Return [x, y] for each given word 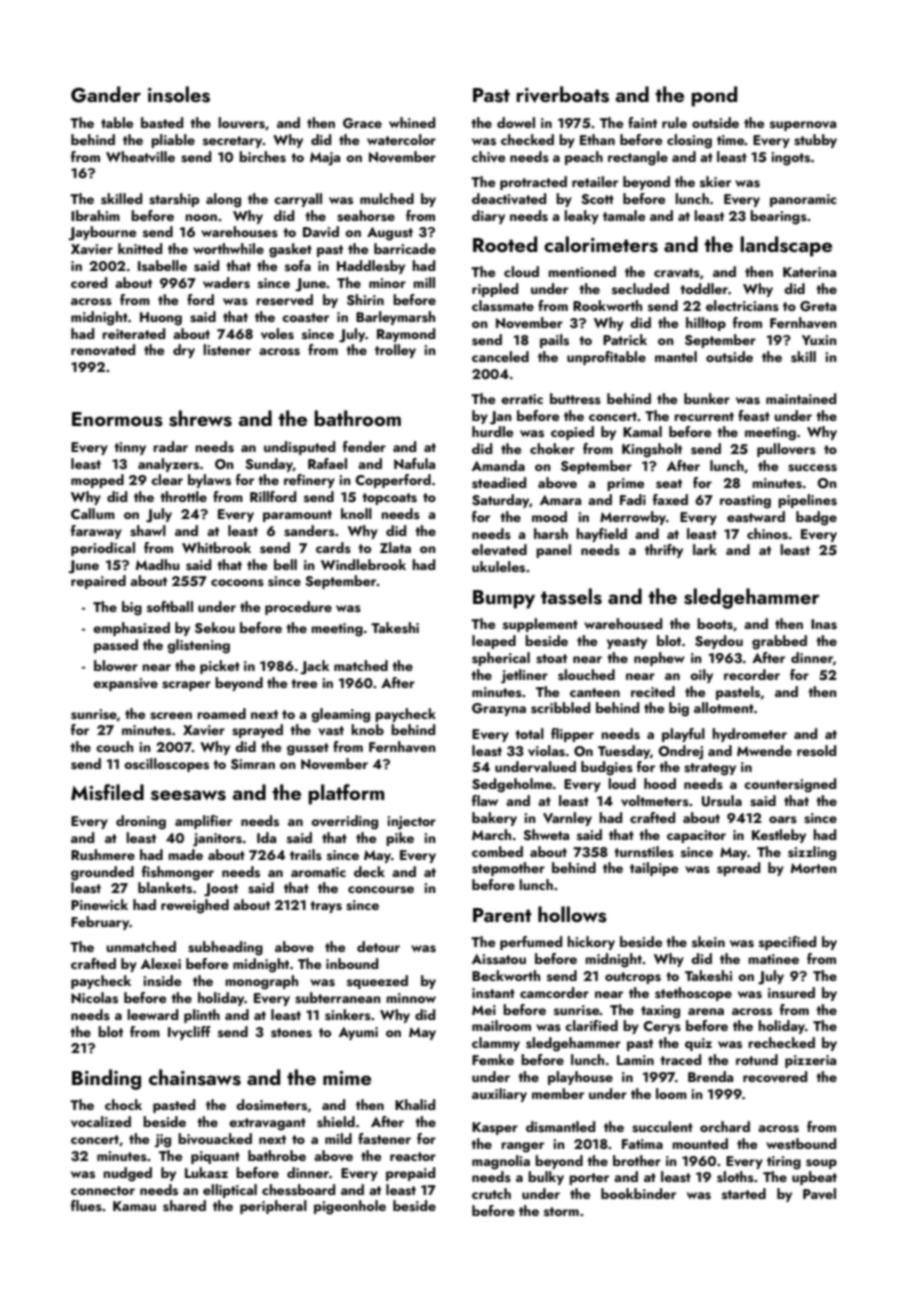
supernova [803, 126]
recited [653, 691]
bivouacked [215, 1138]
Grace [362, 123]
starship [174, 200]
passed [116, 646]
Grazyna [499, 709]
